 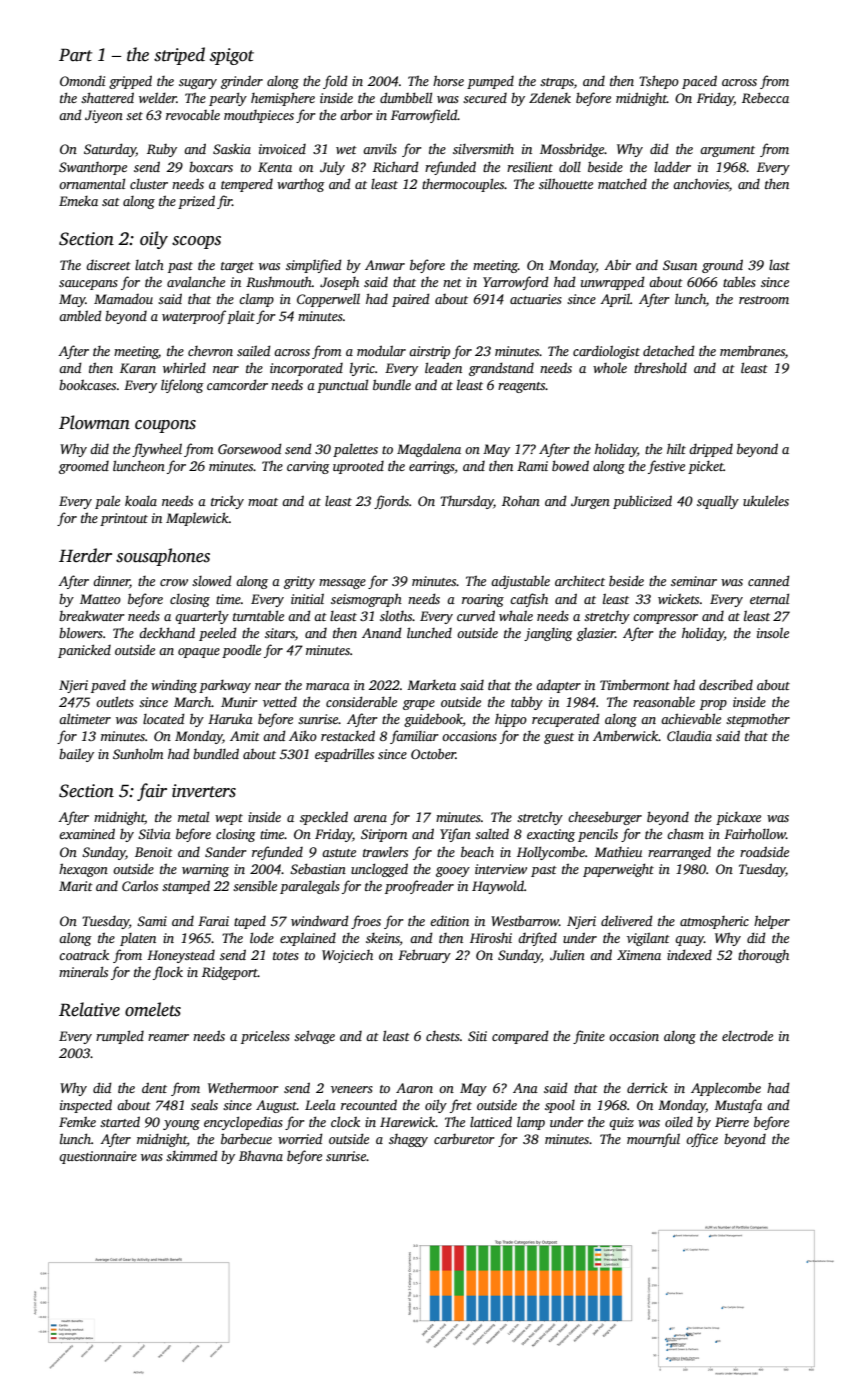 What do you see at coordinates (154, 852) in the image?
I see `Benoit` at bounding box center [154, 852].
